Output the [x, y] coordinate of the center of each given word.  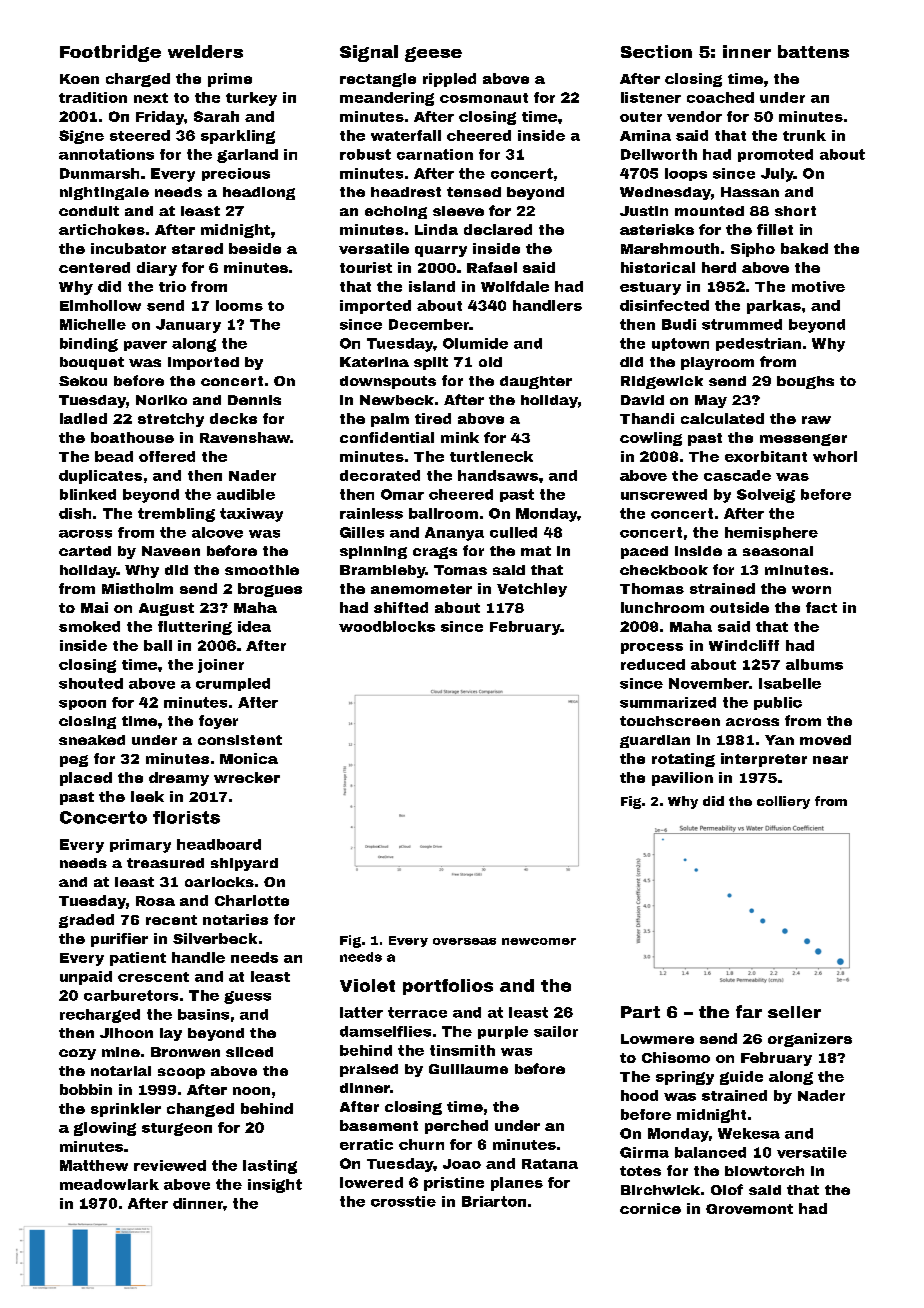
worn [811, 590]
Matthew [94, 1165]
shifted [401, 607]
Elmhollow [100, 305]
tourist [366, 267]
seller [794, 1012]
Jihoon [126, 1033]
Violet [367, 985]
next [151, 98]
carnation [435, 154]
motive [818, 286]
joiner [221, 666]
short [795, 211]
